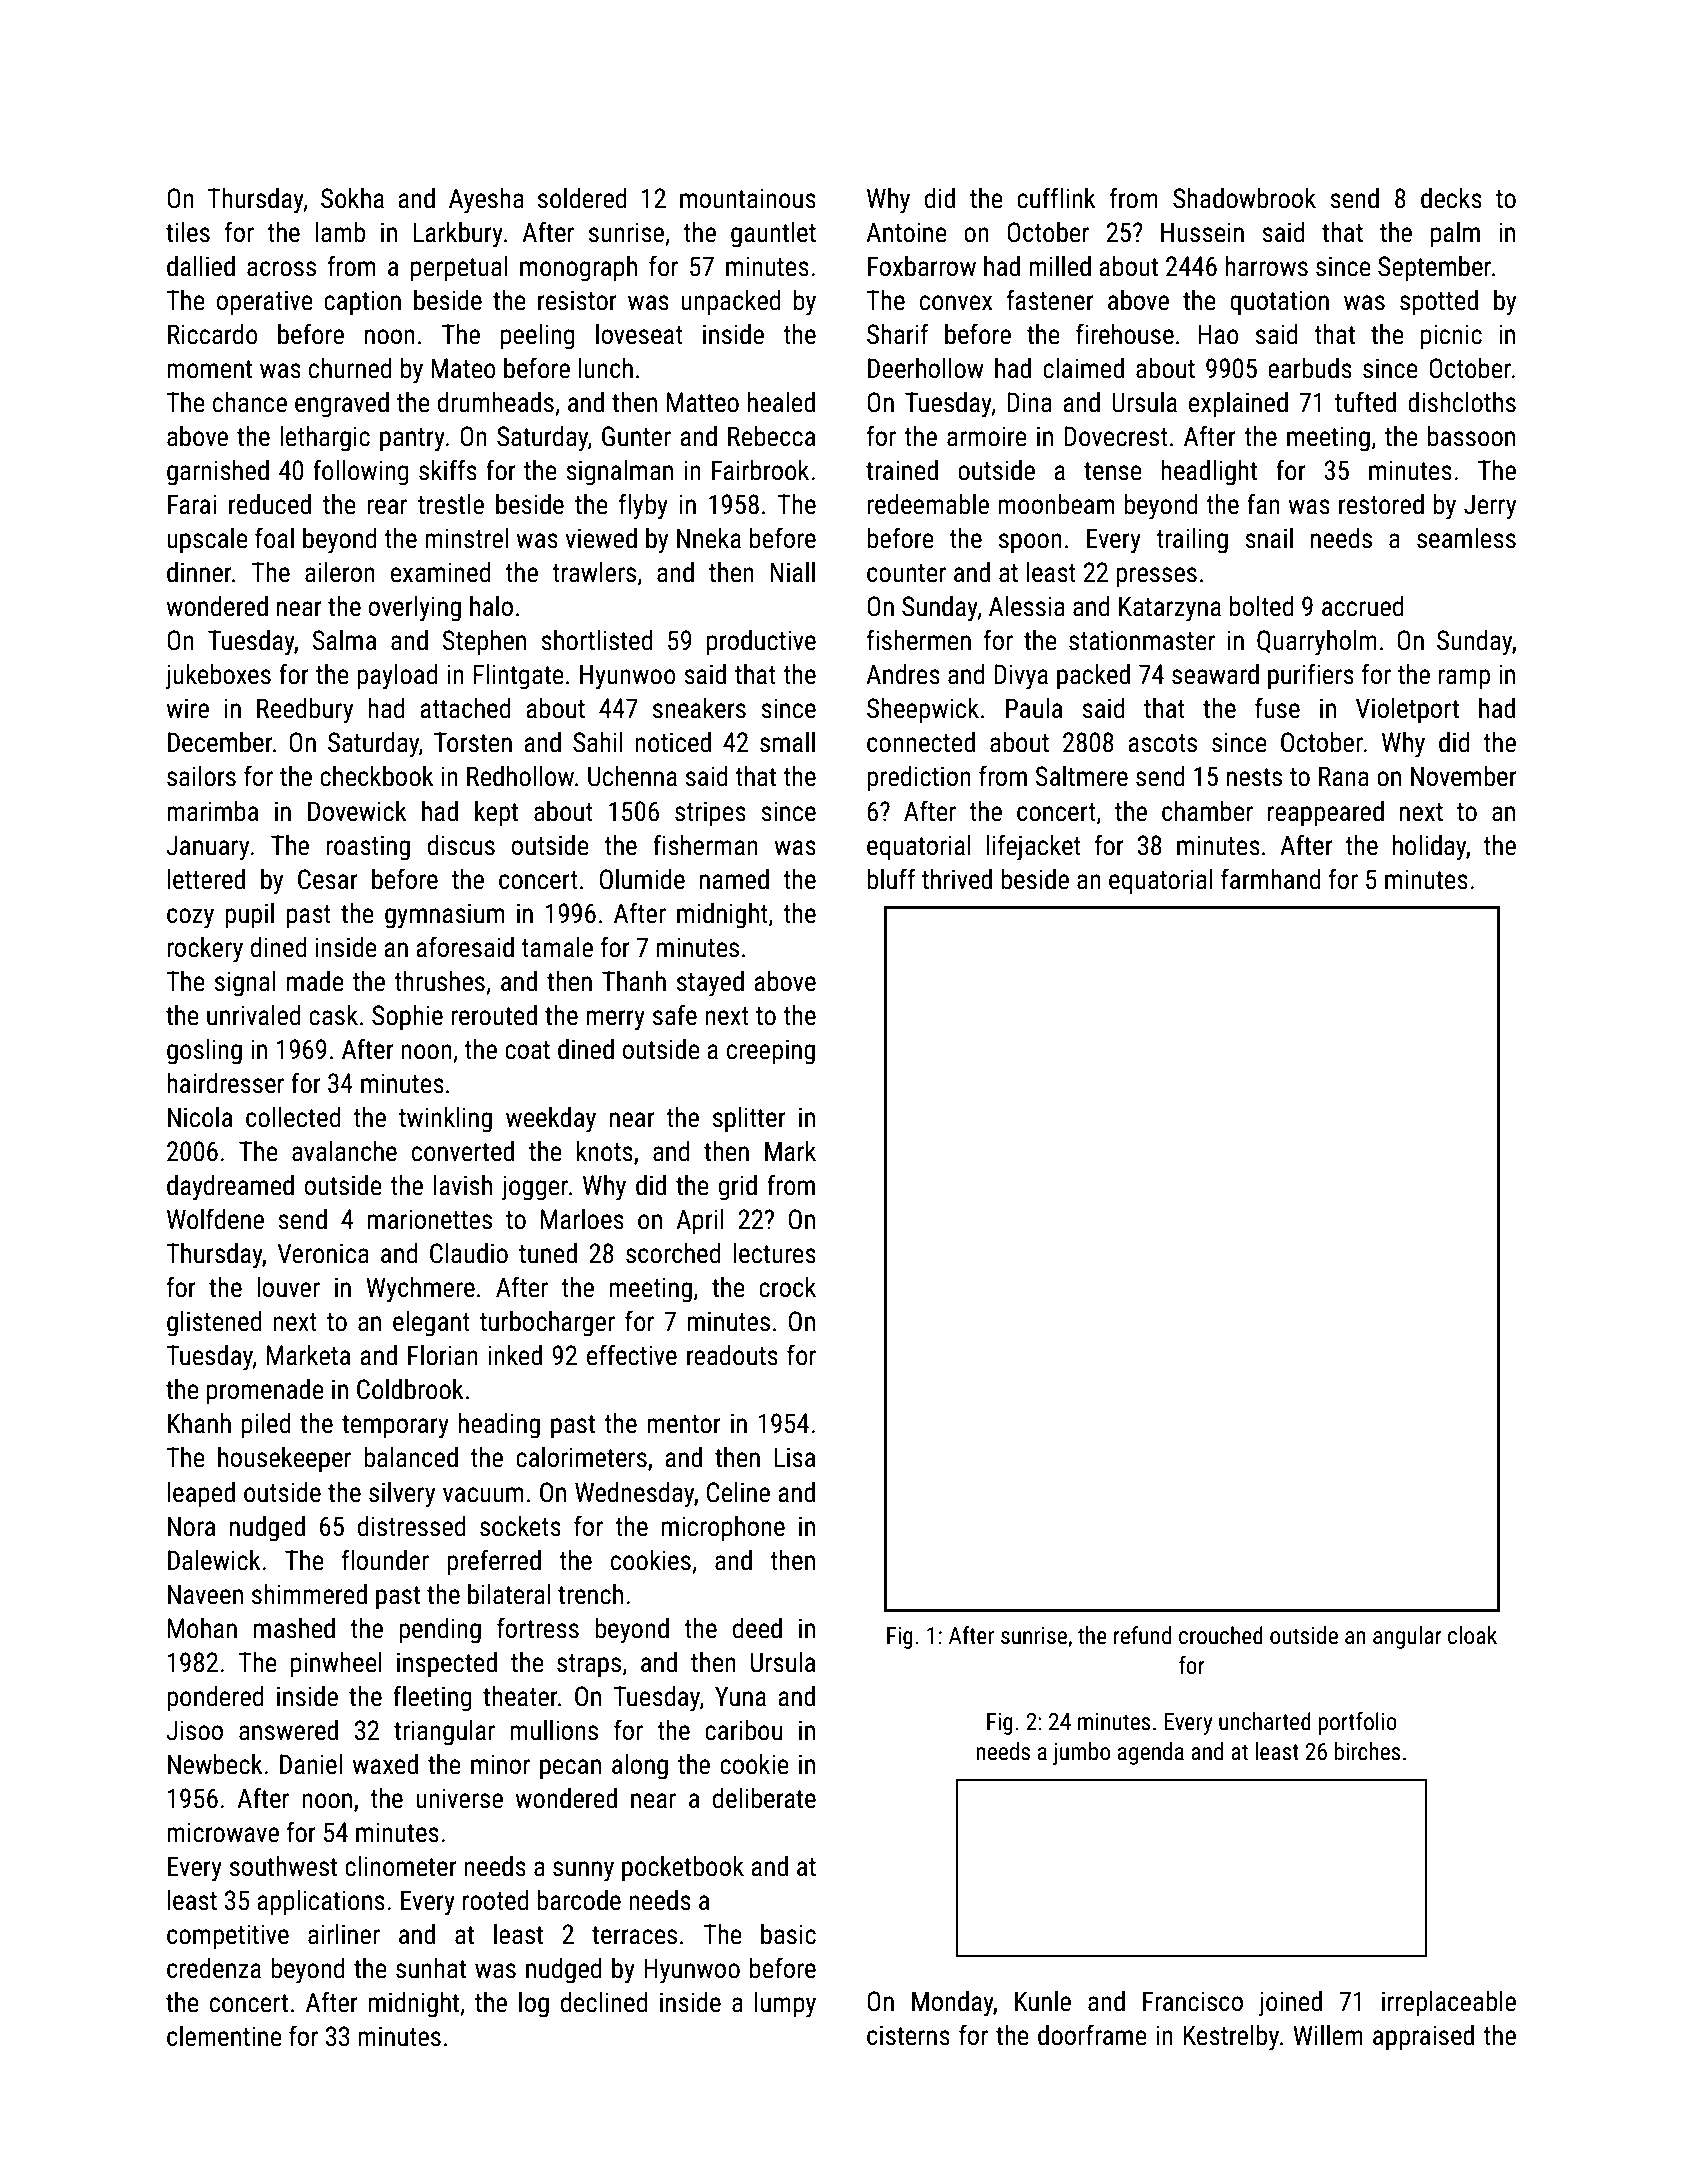 This page has height=2178, width=1683. Describe the element at coordinates (1142, 1635) in the page. I see `refund` at that location.
